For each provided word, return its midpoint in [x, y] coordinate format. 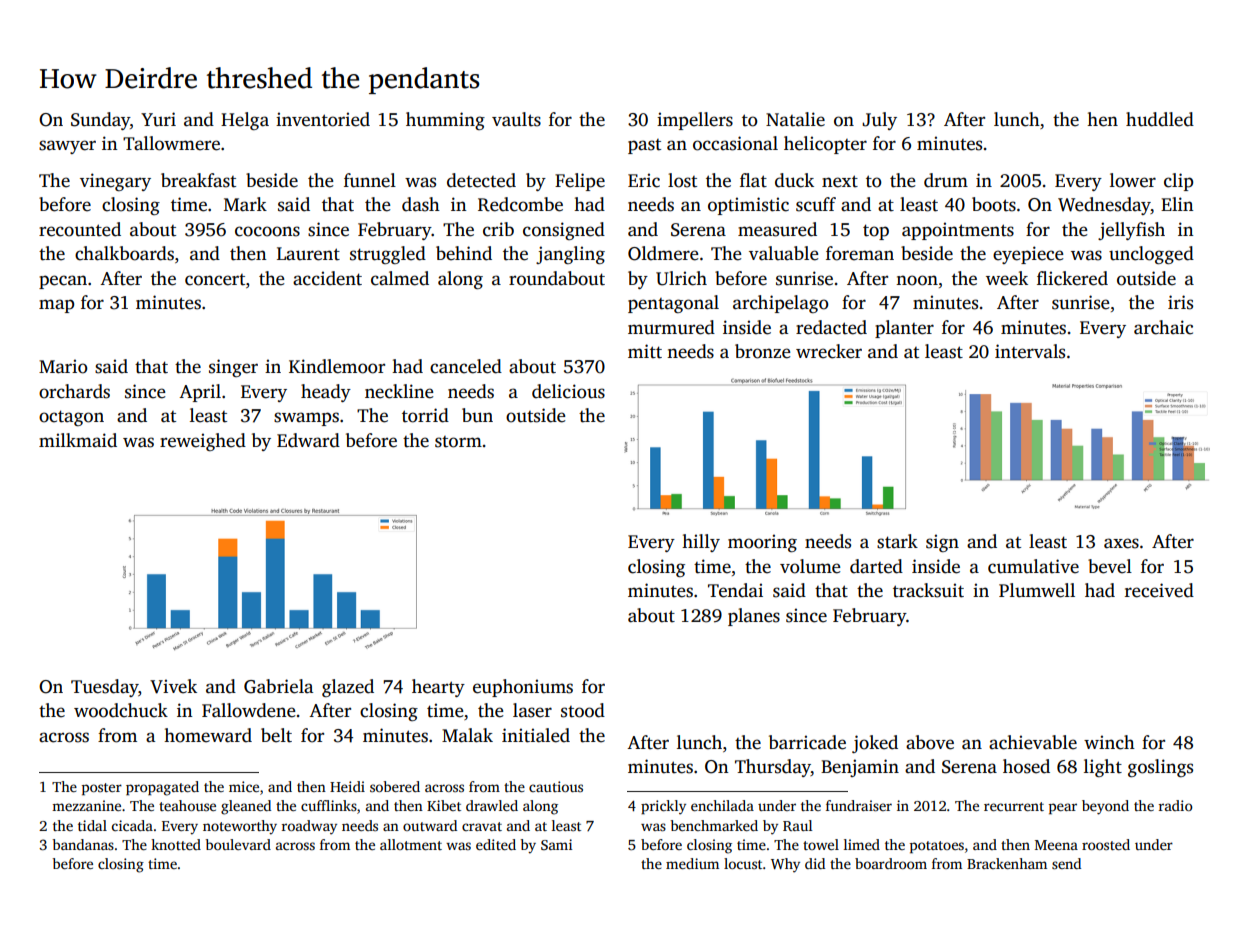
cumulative [1033, 566]
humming [445, 121]
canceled [466, 366]
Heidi [347, 786]
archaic [1163, 327]
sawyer [67, 147]
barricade [807, 742]
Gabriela [278, 686]
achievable [1033, 742]
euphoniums [523, 688]
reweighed [203, 442]
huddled [1160, 119]
